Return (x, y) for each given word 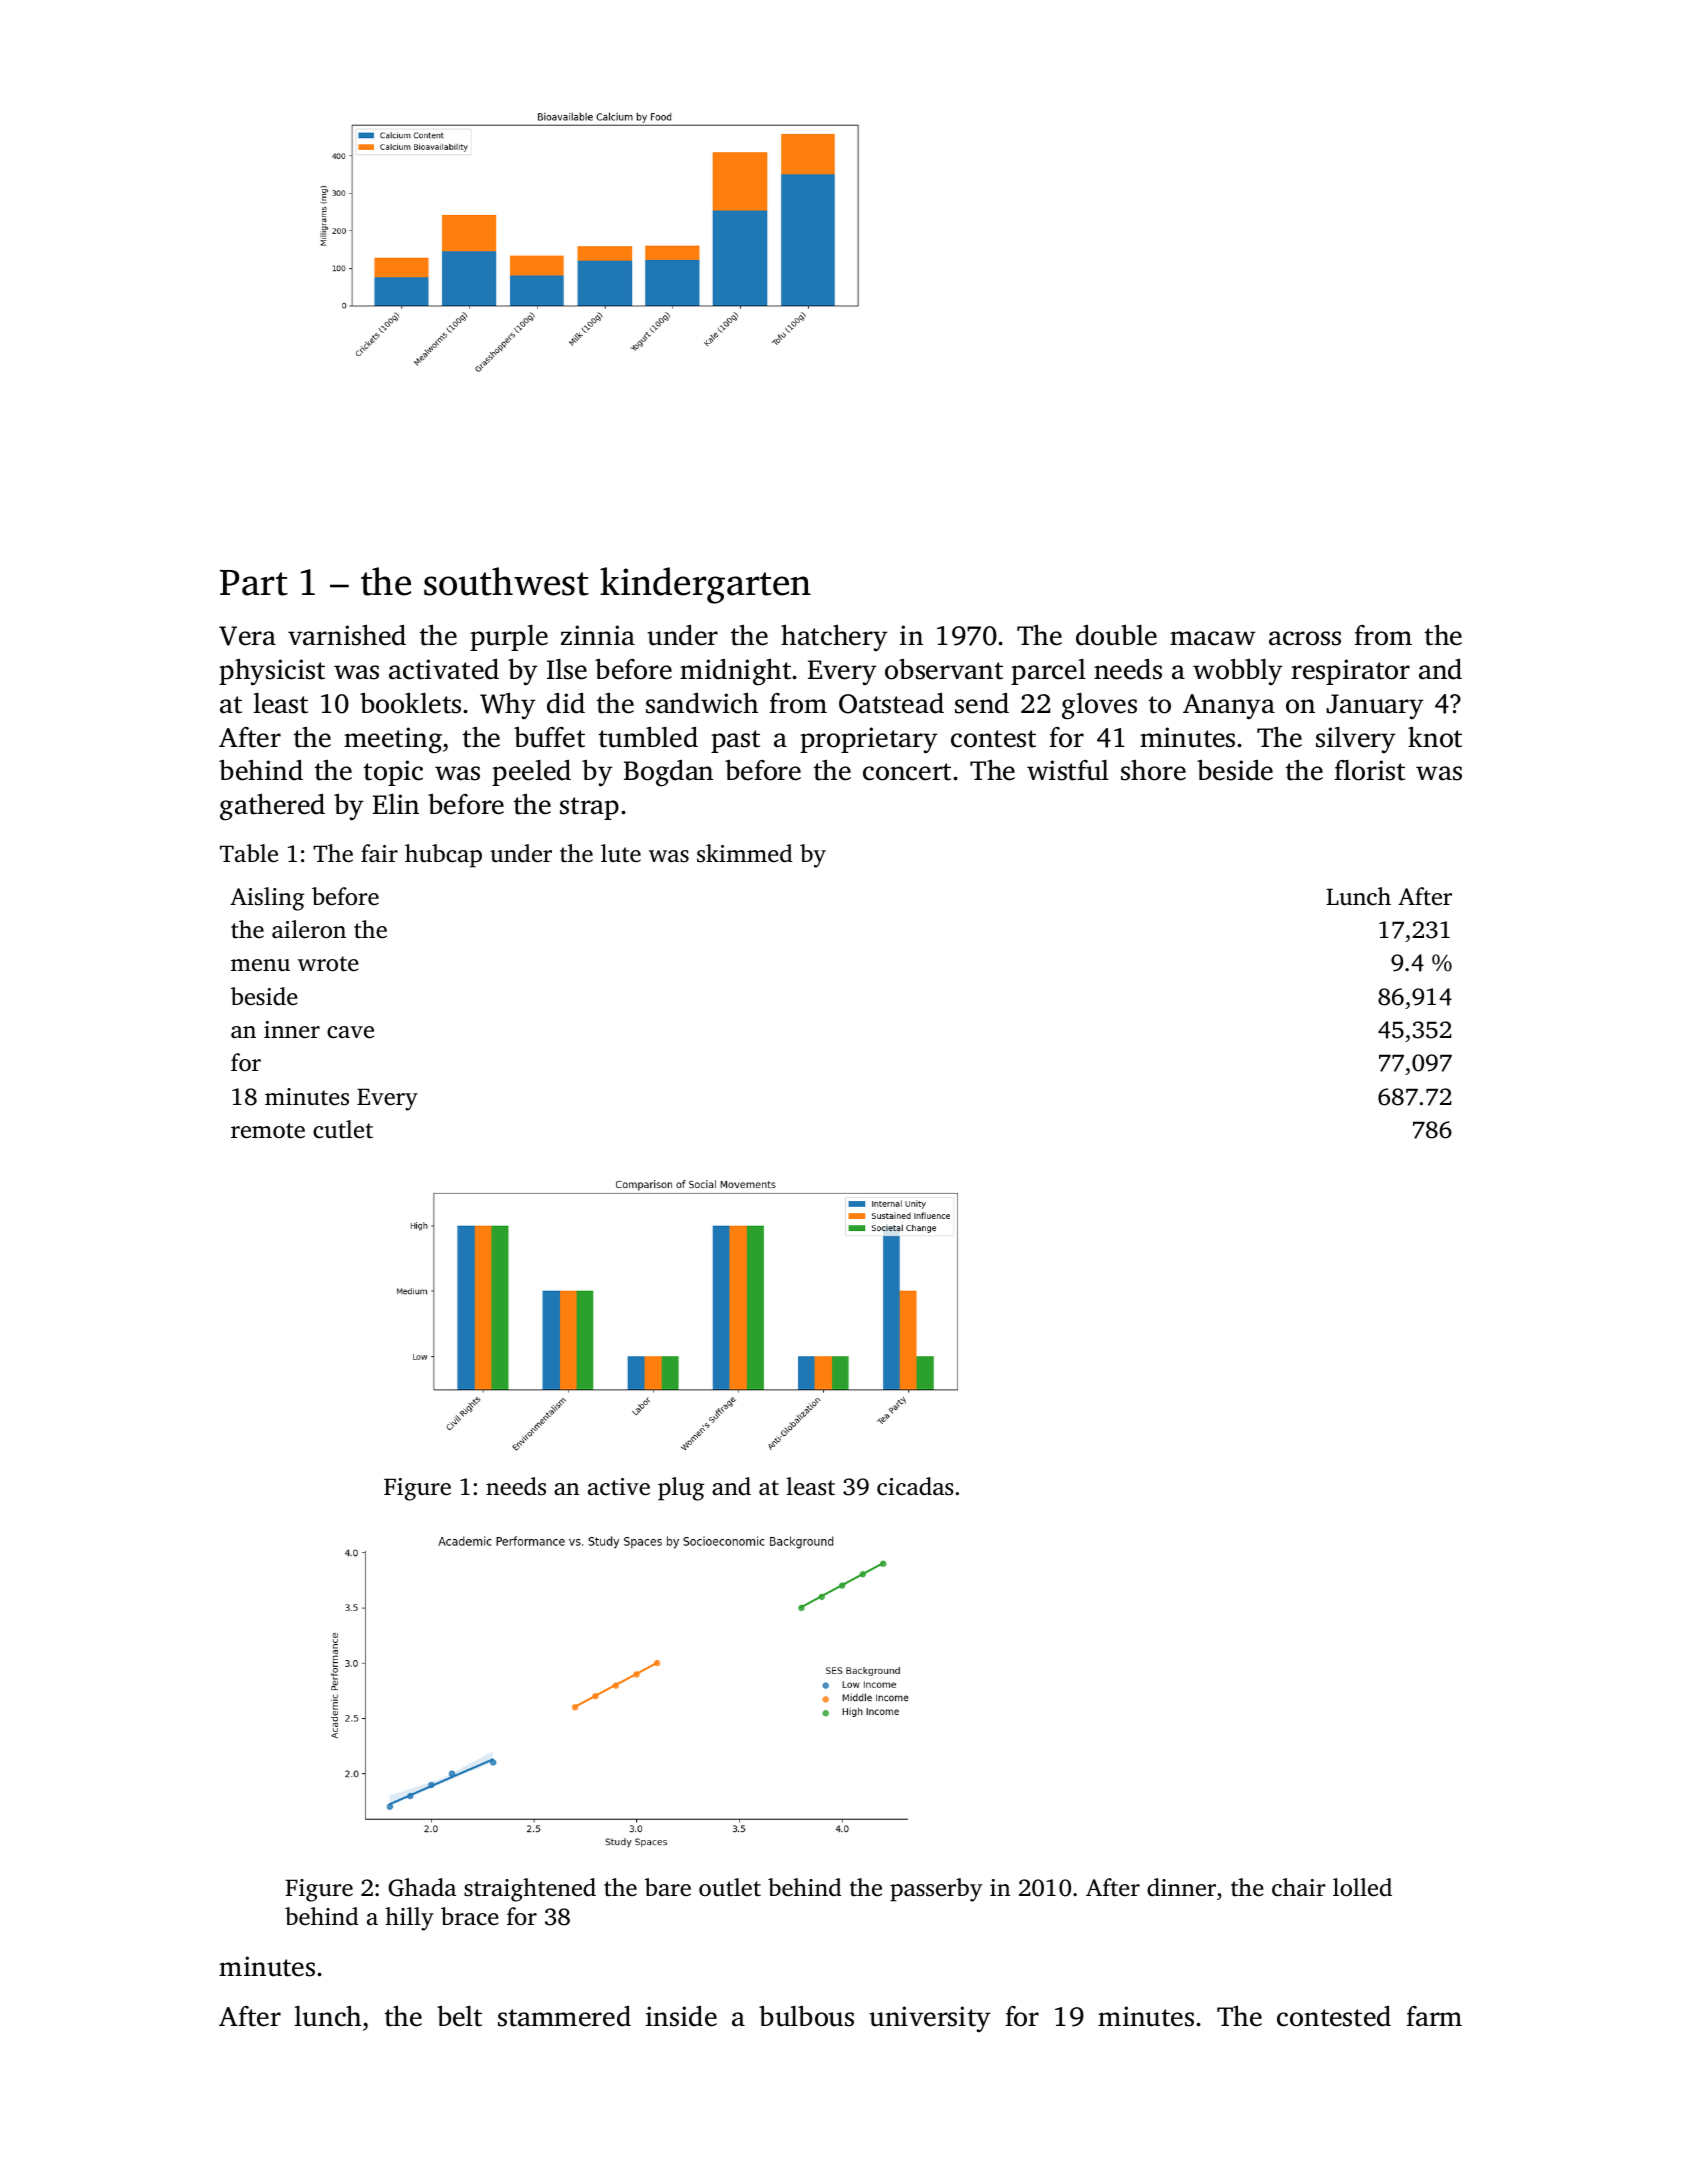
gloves (1099, 706)
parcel (1048, 672)
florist (1370, 770)
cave (350, 1032)
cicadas (915, 1486)
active (619, 1487)
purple (509, 638)
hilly (409, 1919)
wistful (1068, 770)
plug (681, 1489)
